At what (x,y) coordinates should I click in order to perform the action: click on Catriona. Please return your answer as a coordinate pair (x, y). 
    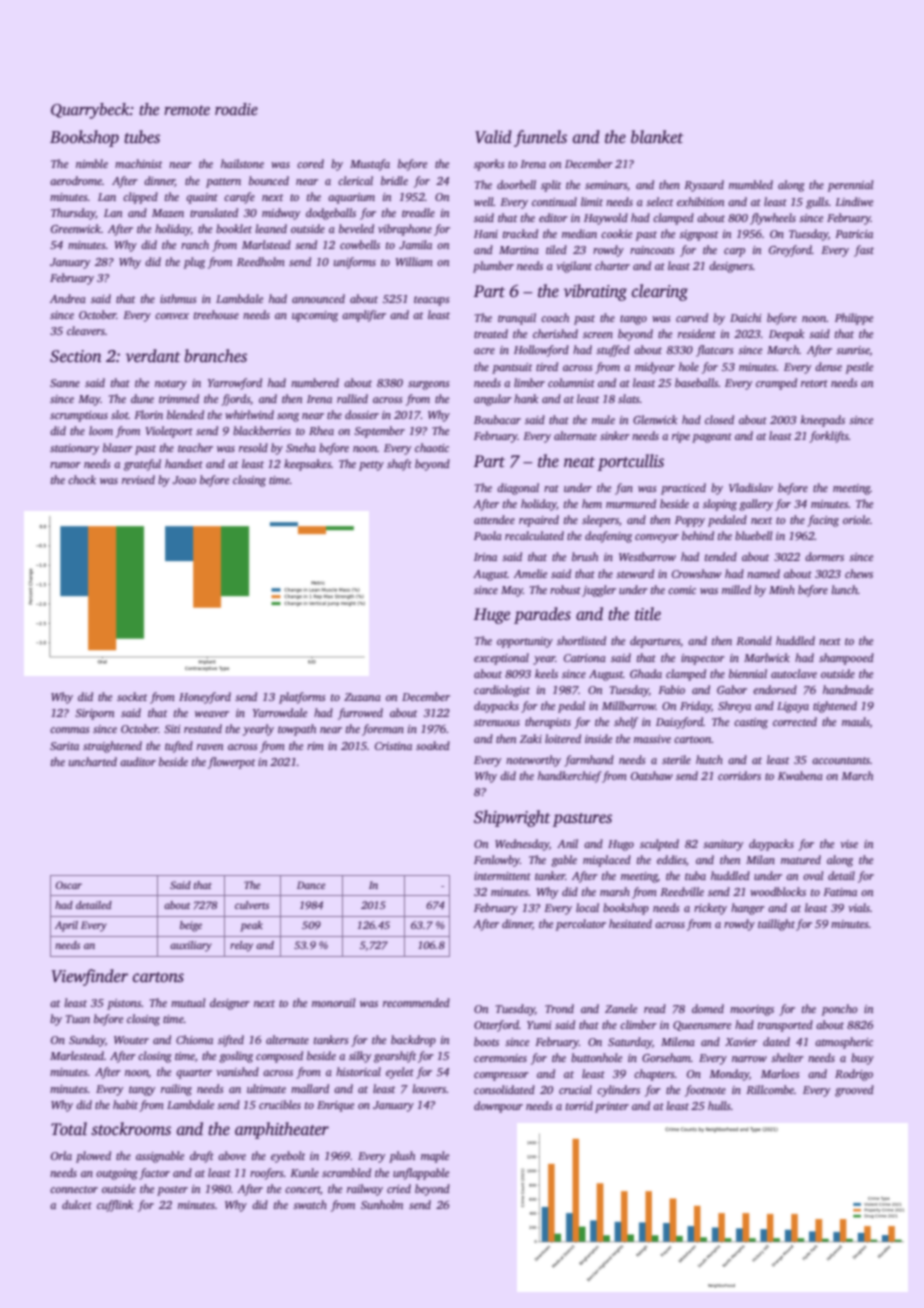
    Looking at the image, I should click on (585, 658).
